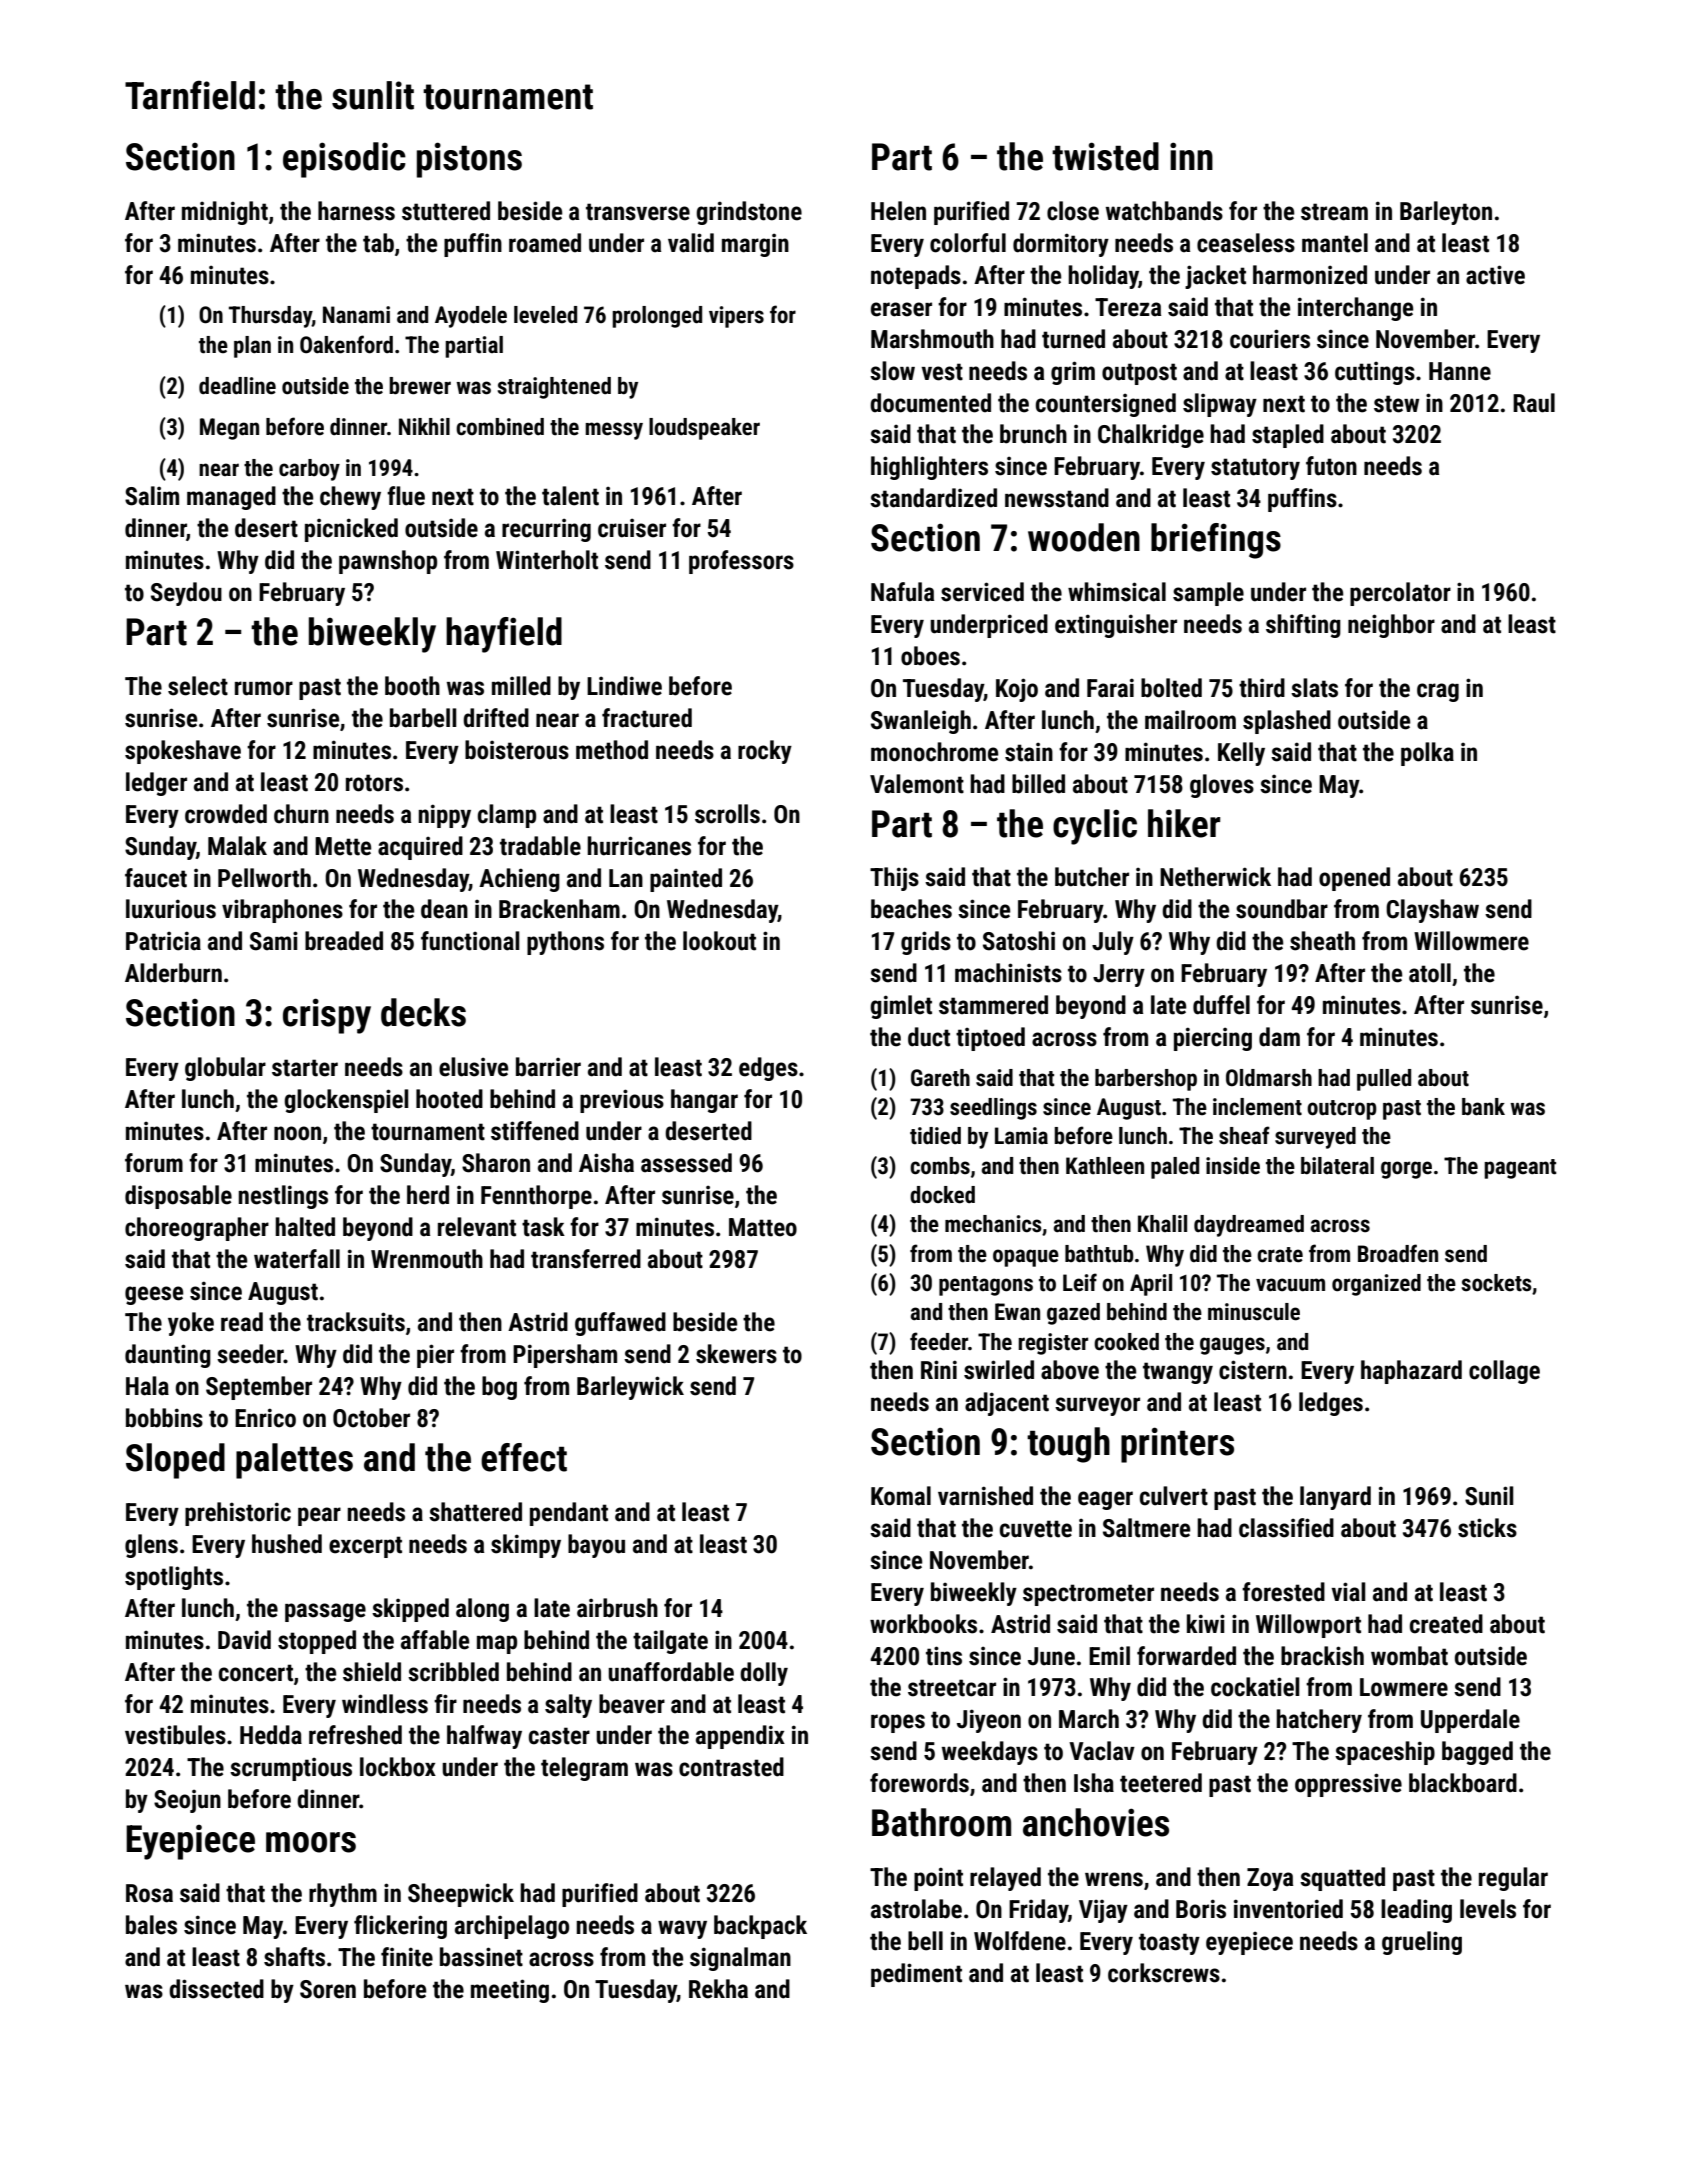 Image resolution: width=1683 pixels, height=2178 pixels. What do you see at coordinates (344, 160) in the screenshot?
I see `episodic` at bounding box center [344, 160].
